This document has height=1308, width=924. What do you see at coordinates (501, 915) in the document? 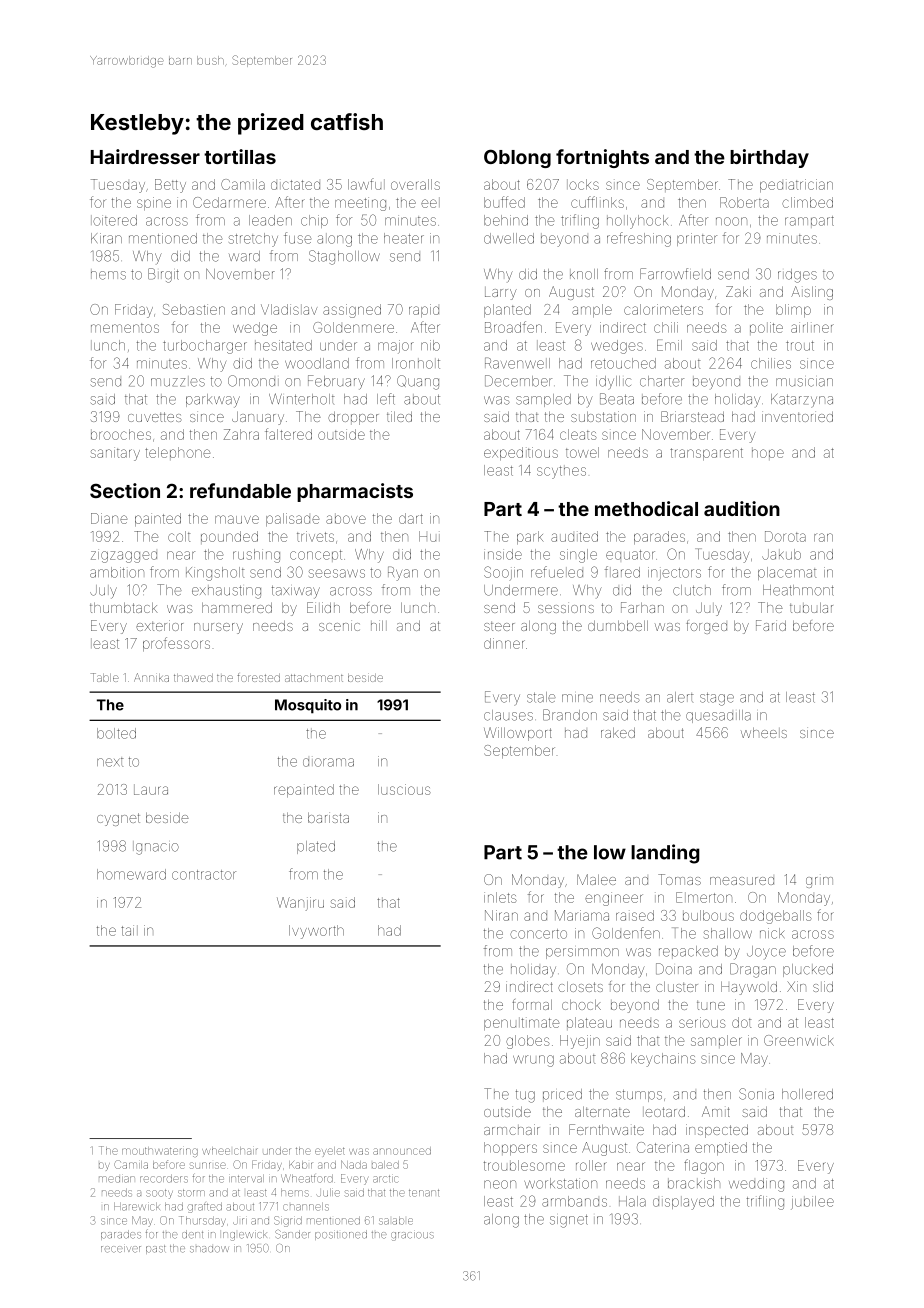
I see `Niran` at bounding box center [501, 915].
